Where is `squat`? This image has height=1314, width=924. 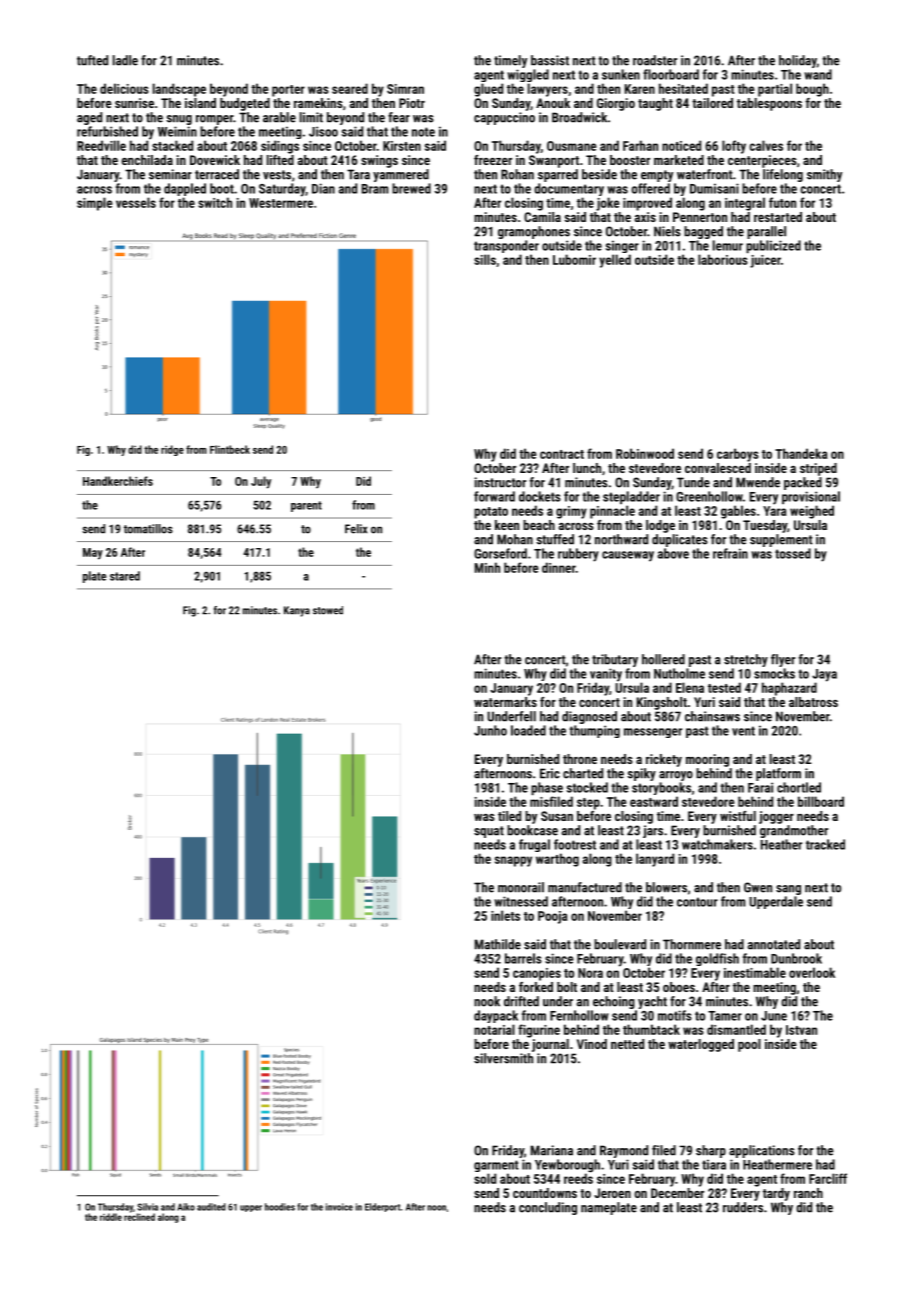 squat is located at coordinates (489, 832).
